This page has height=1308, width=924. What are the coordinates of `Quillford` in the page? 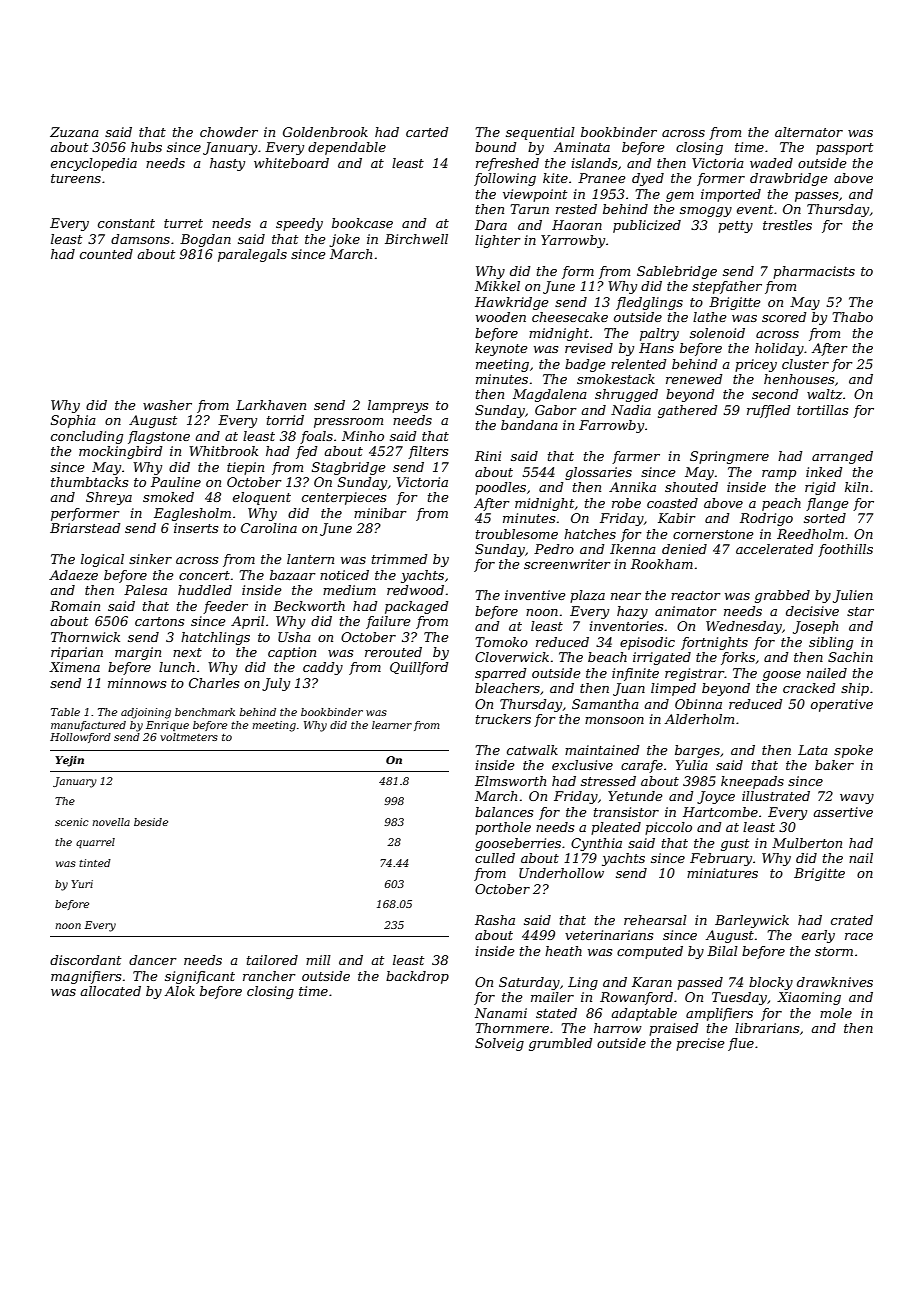 It's located at (419, 668).
